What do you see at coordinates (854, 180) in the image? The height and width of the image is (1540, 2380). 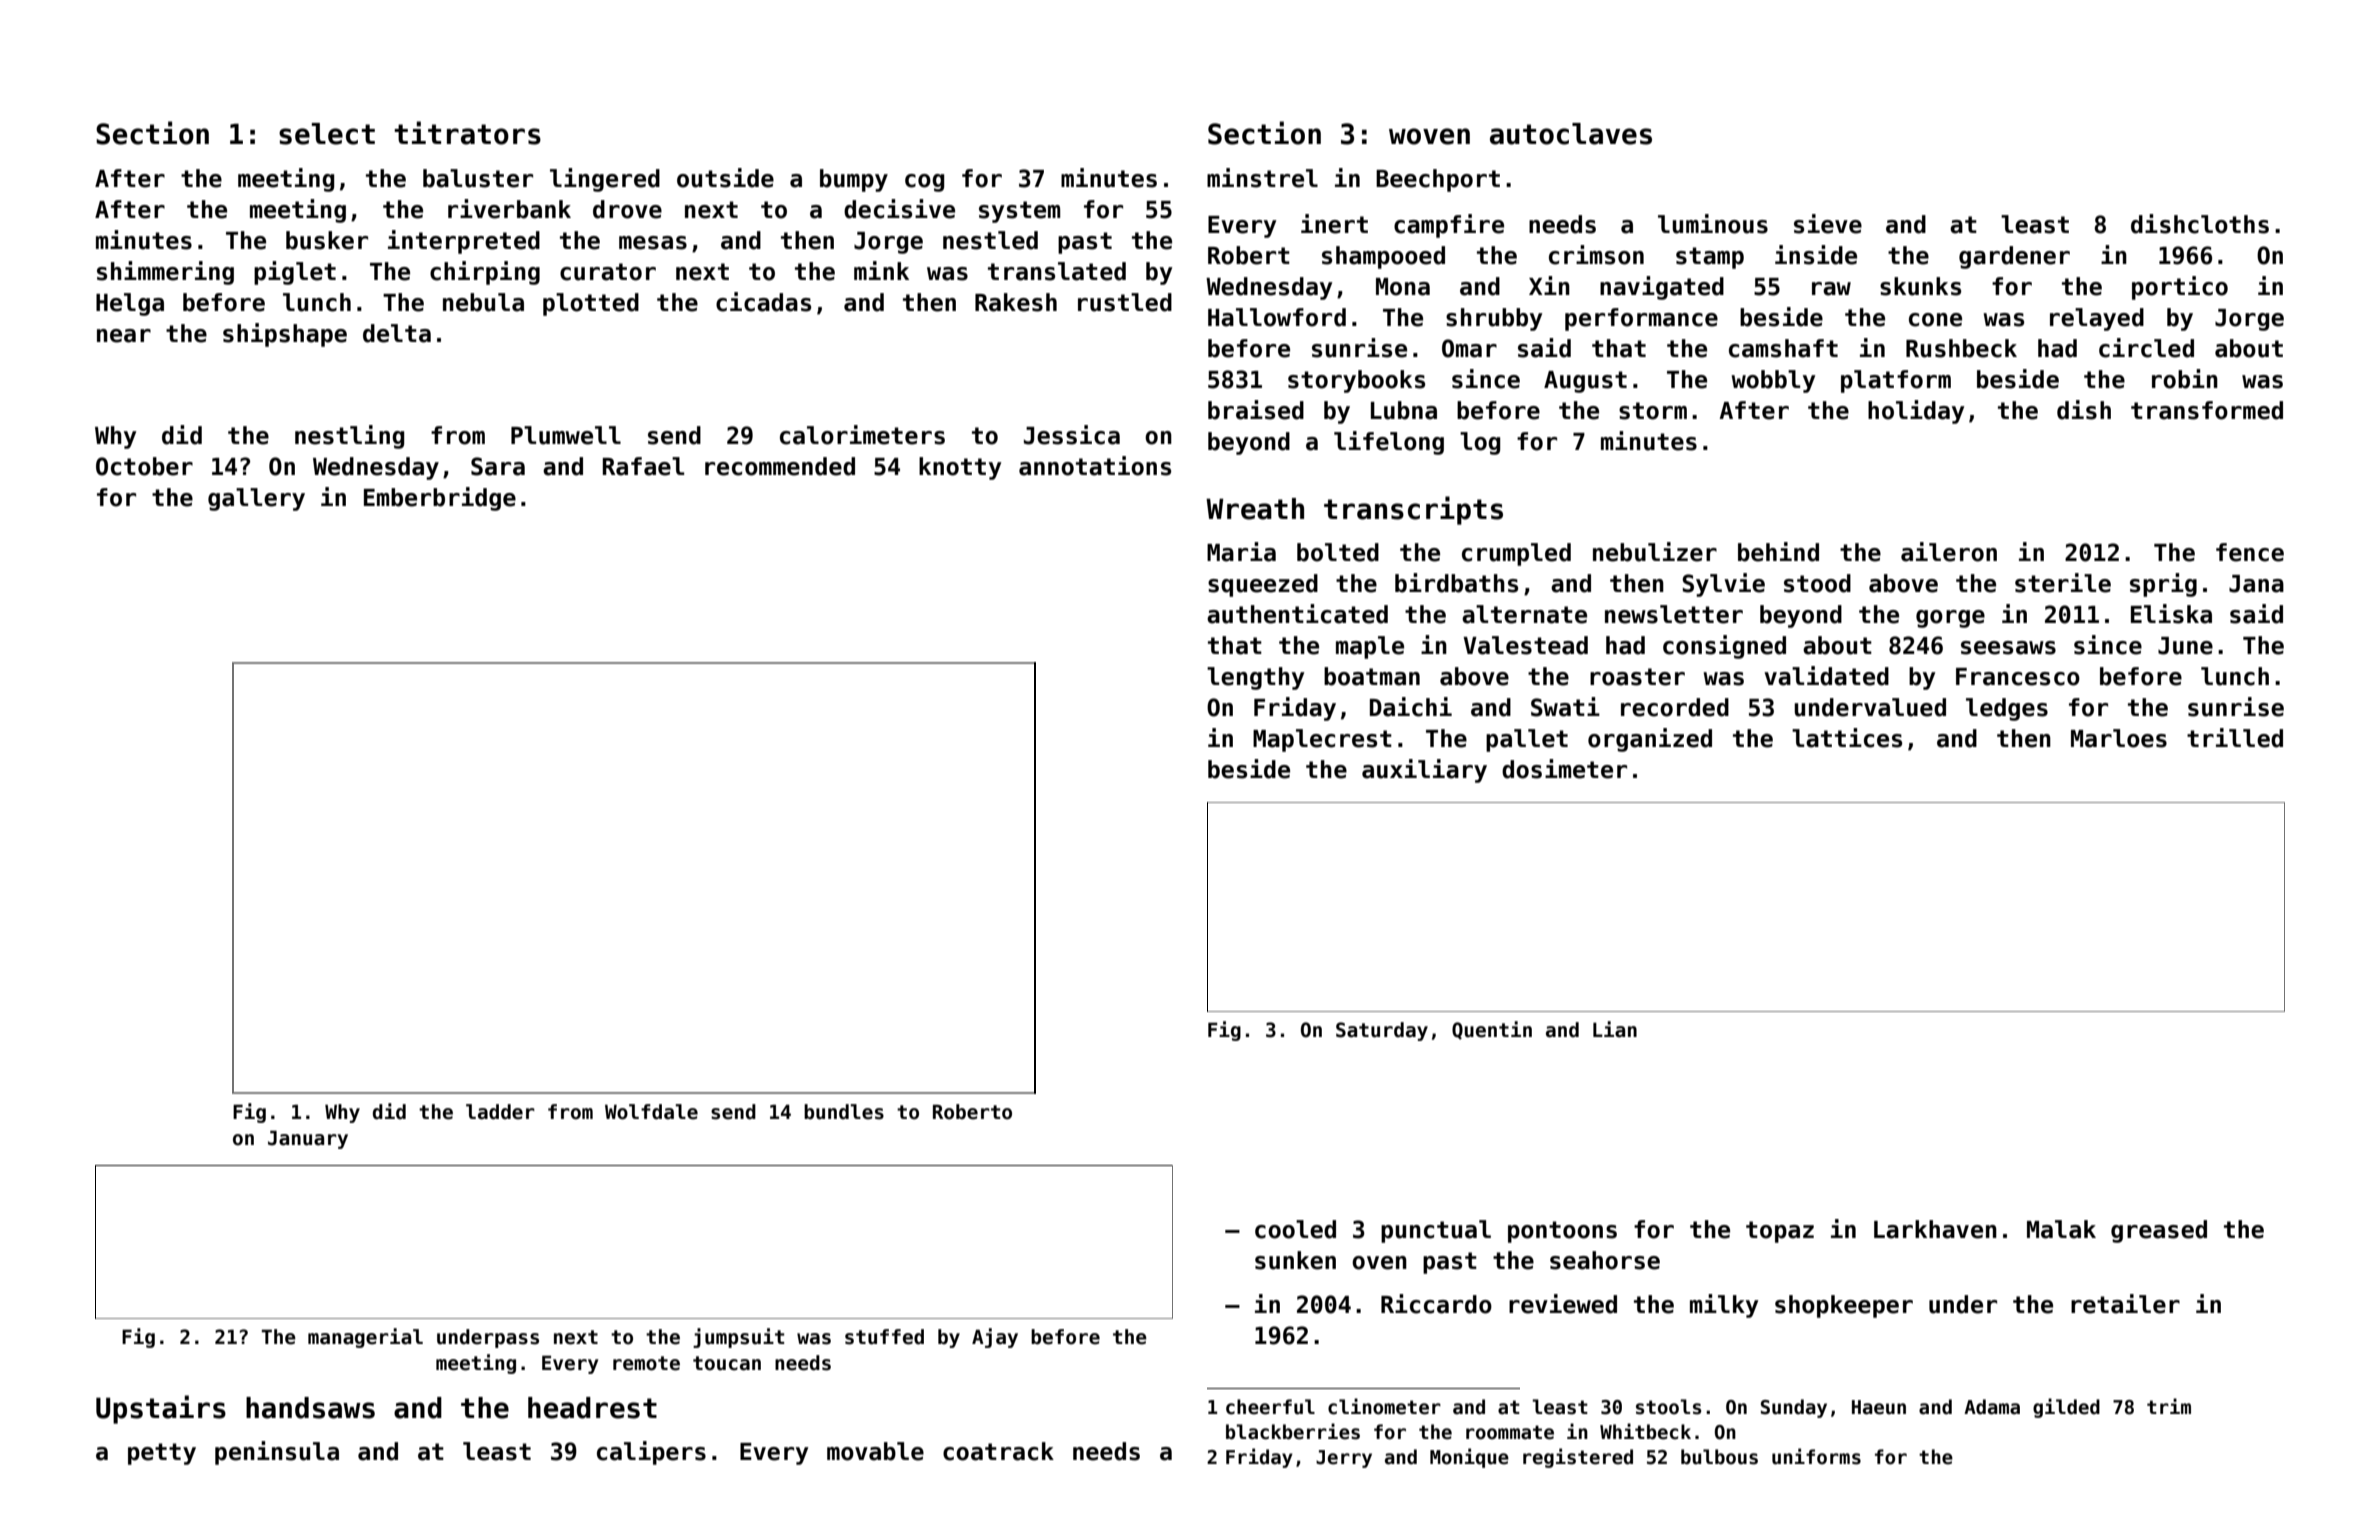 I see `bumpy` at bounding box center [854, 180].
